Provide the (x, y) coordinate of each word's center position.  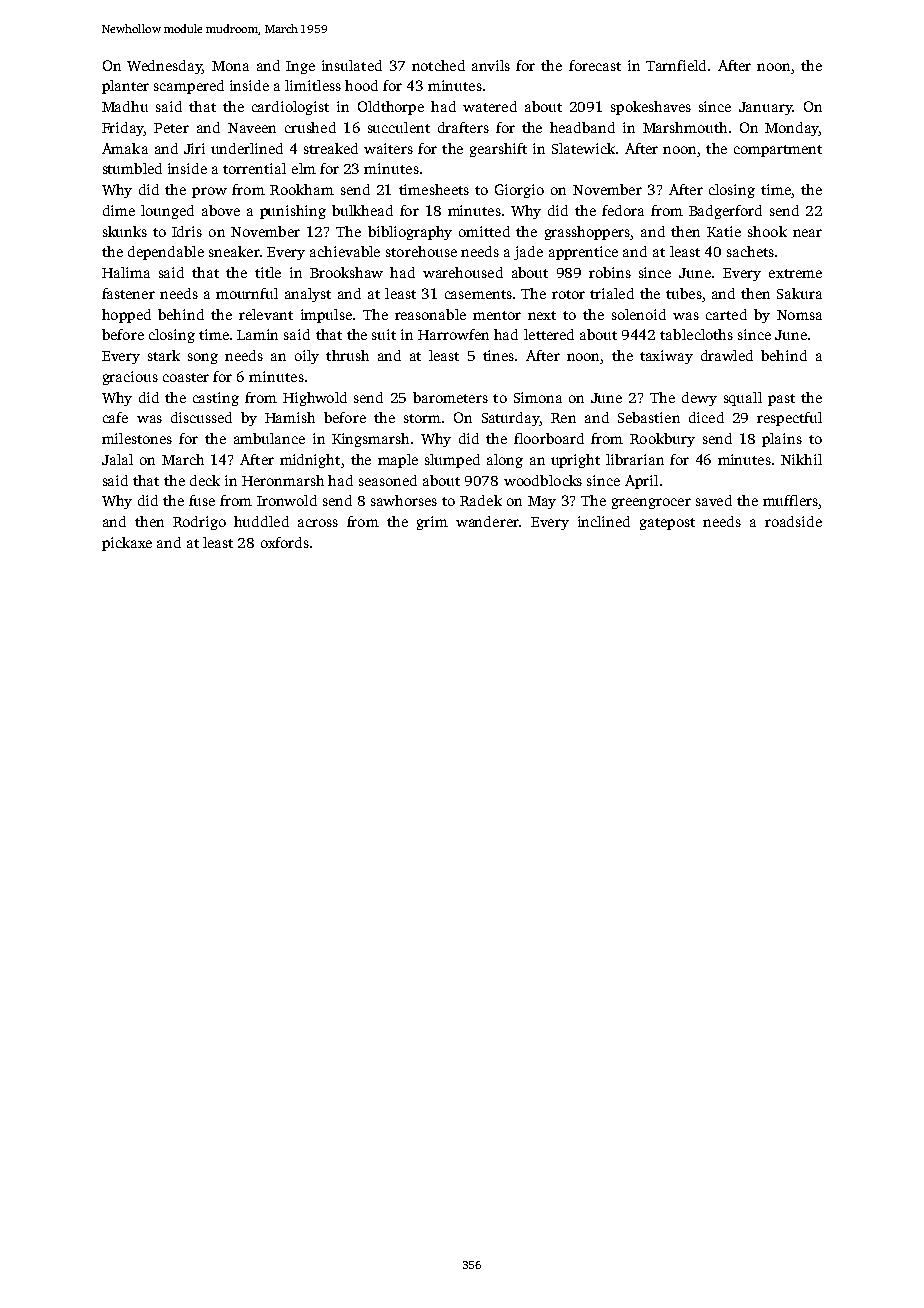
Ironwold (287, 500)
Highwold (315, 399)
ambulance (269, 438)
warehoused (463, 272)
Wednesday (164, 67)
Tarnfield (676, 65)
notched (438, 65)
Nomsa (799, 315)
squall (743, 399)
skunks (125, 231)
